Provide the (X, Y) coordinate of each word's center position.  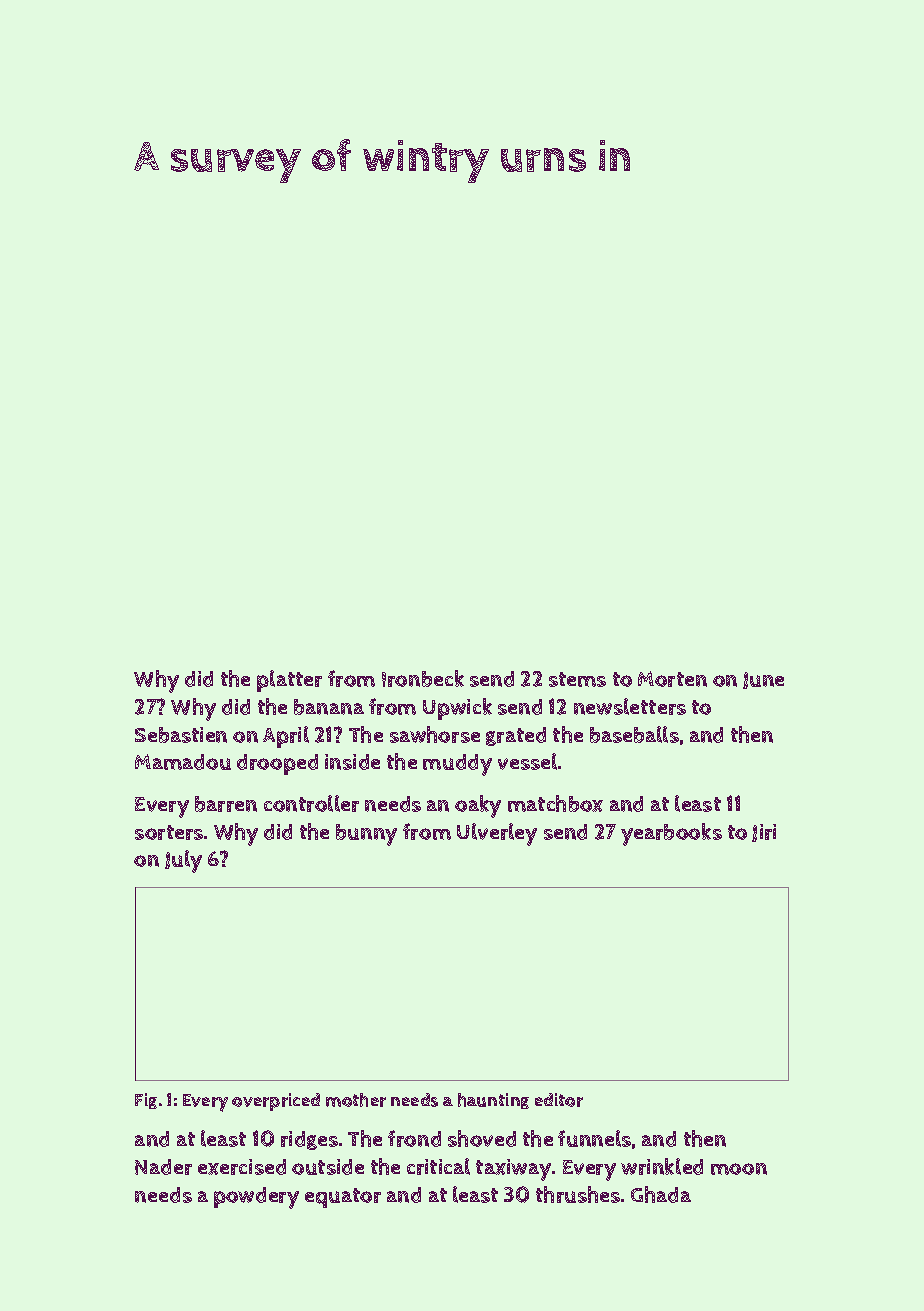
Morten (672, 679)
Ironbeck (423, 678)
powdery (256, 1198)
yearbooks (671, 834)
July (183, 861)
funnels (594, 1138)
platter (289, 681)
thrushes (578, 1194)
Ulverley (497, 834)
